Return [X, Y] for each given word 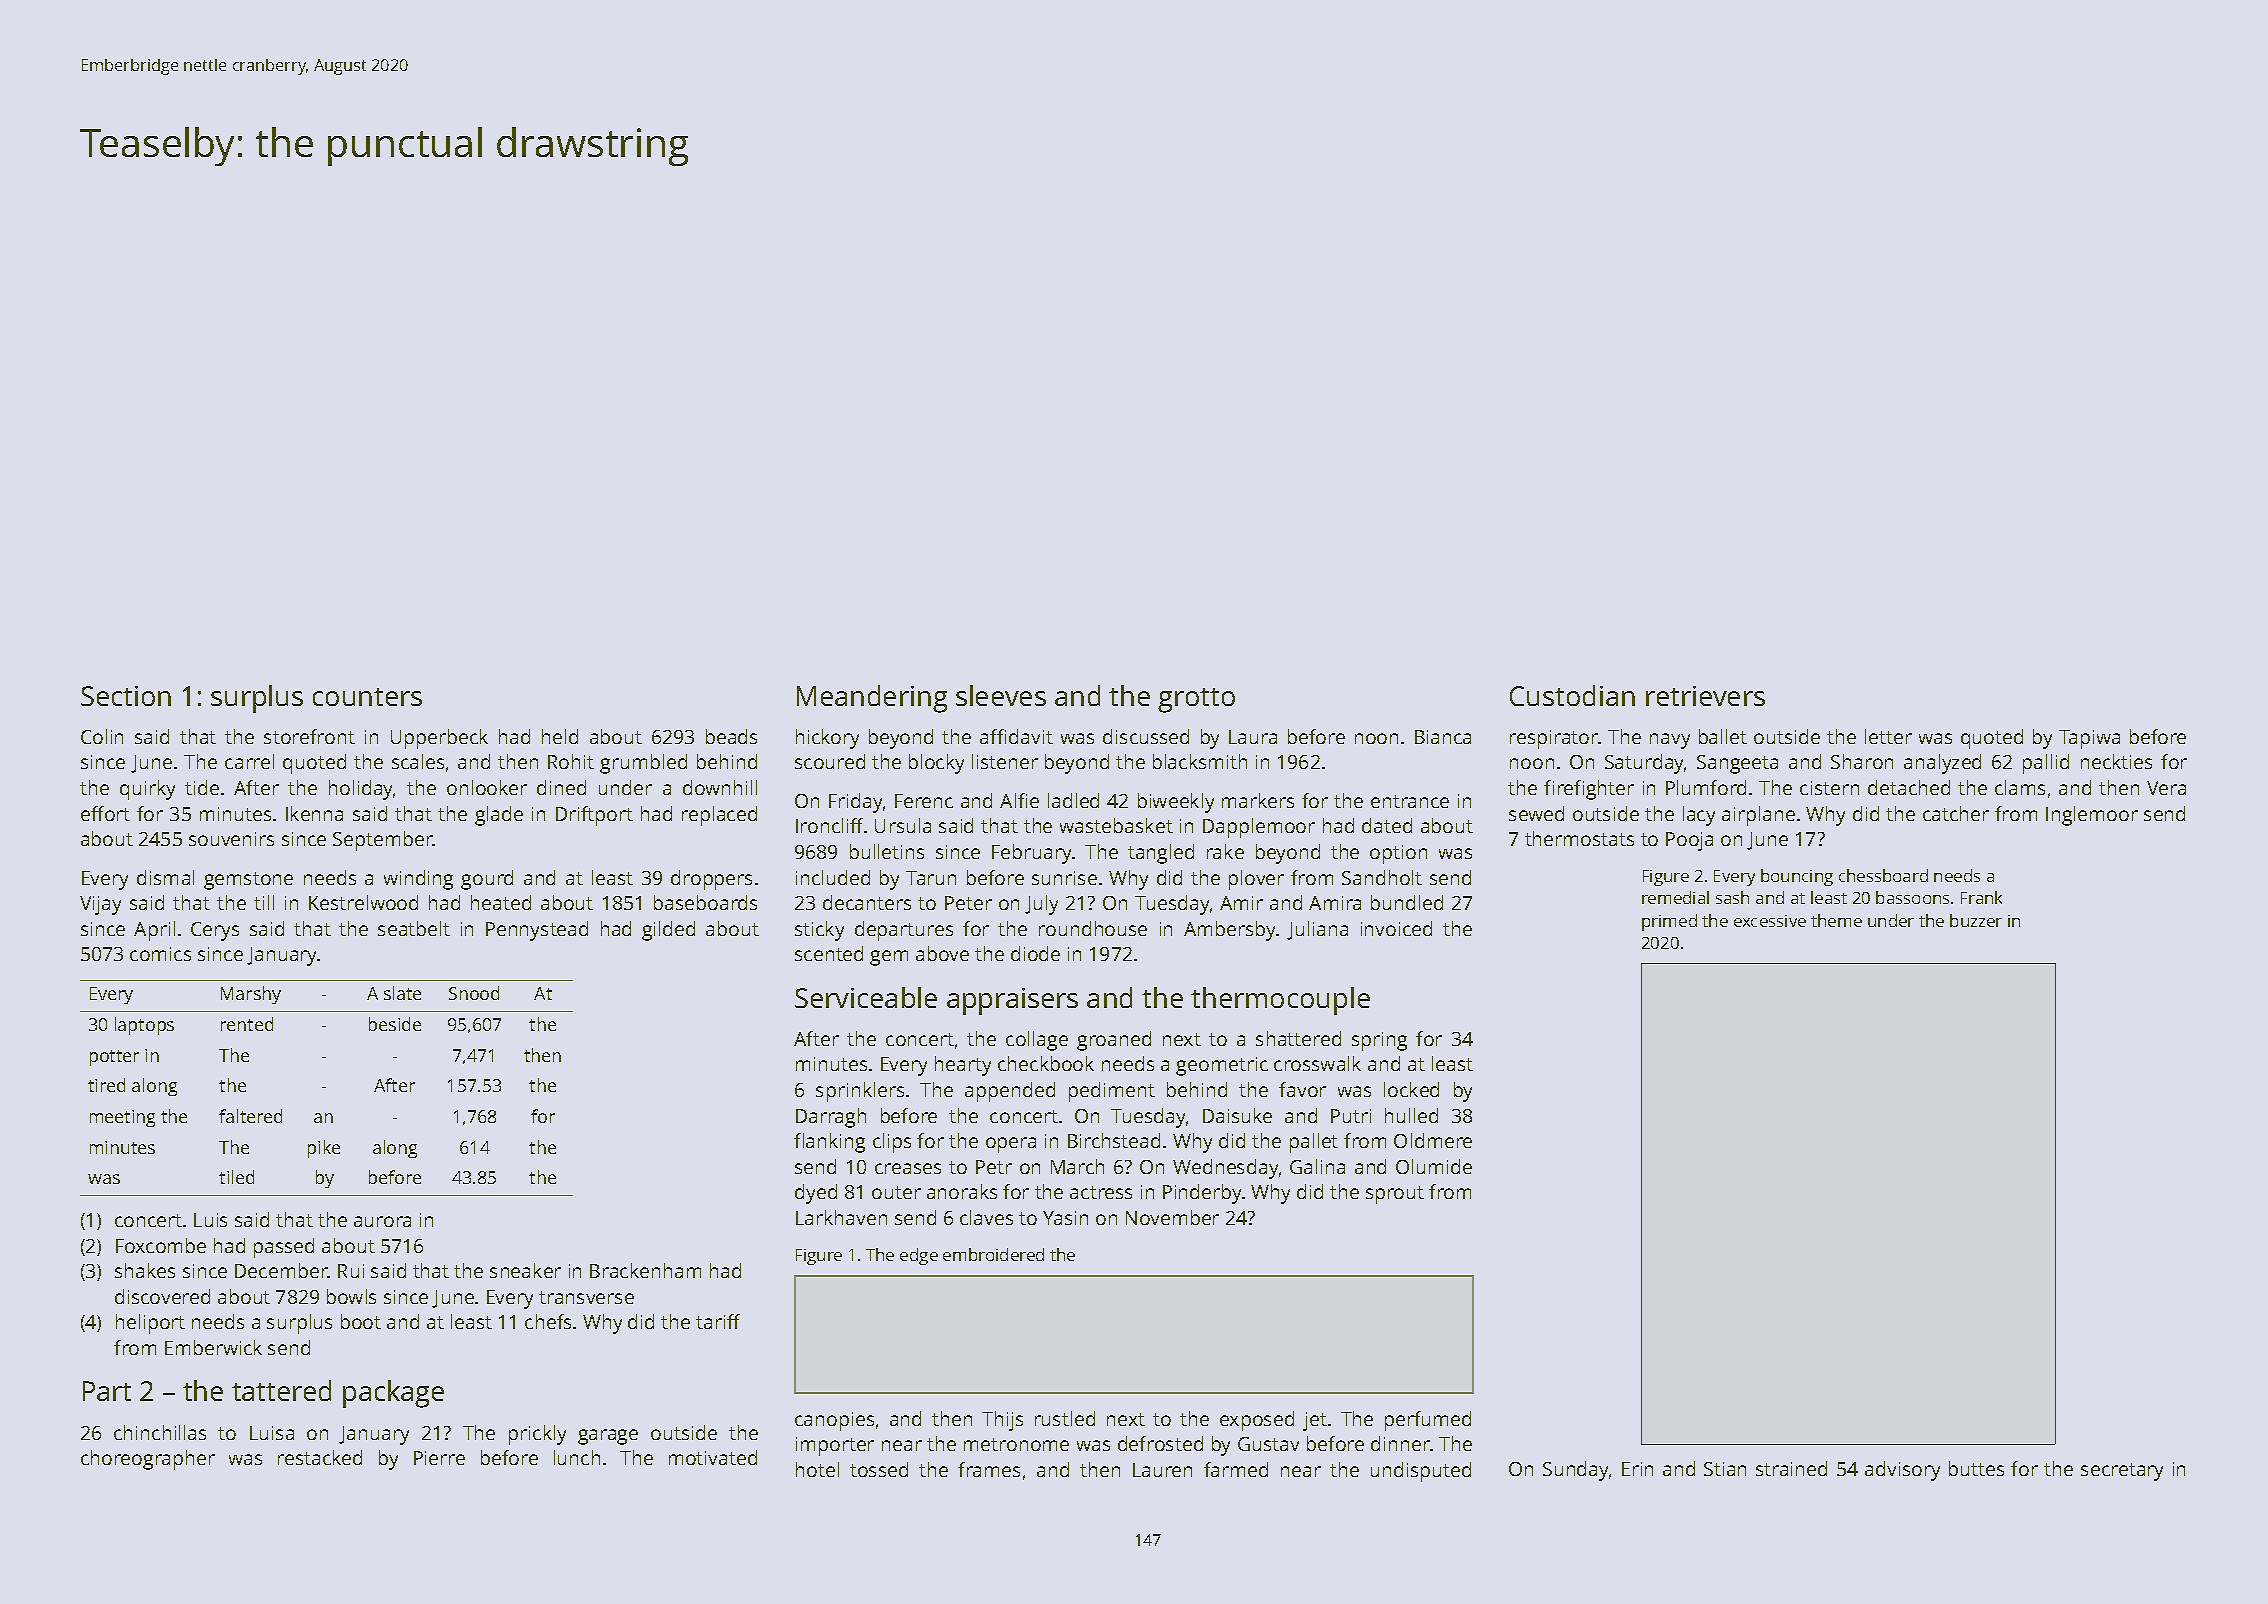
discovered [162, 1296]
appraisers [1012, 1001]
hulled [1411, 1115]
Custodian [1572, 695]
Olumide [1434, 1166]
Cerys [215, 931]
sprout [1395, 1195]
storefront [309, 736]
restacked [320, 1457]
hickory [827, 739]
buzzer [1976, 920]
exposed [1257, 1421]
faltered [250, 1116]
